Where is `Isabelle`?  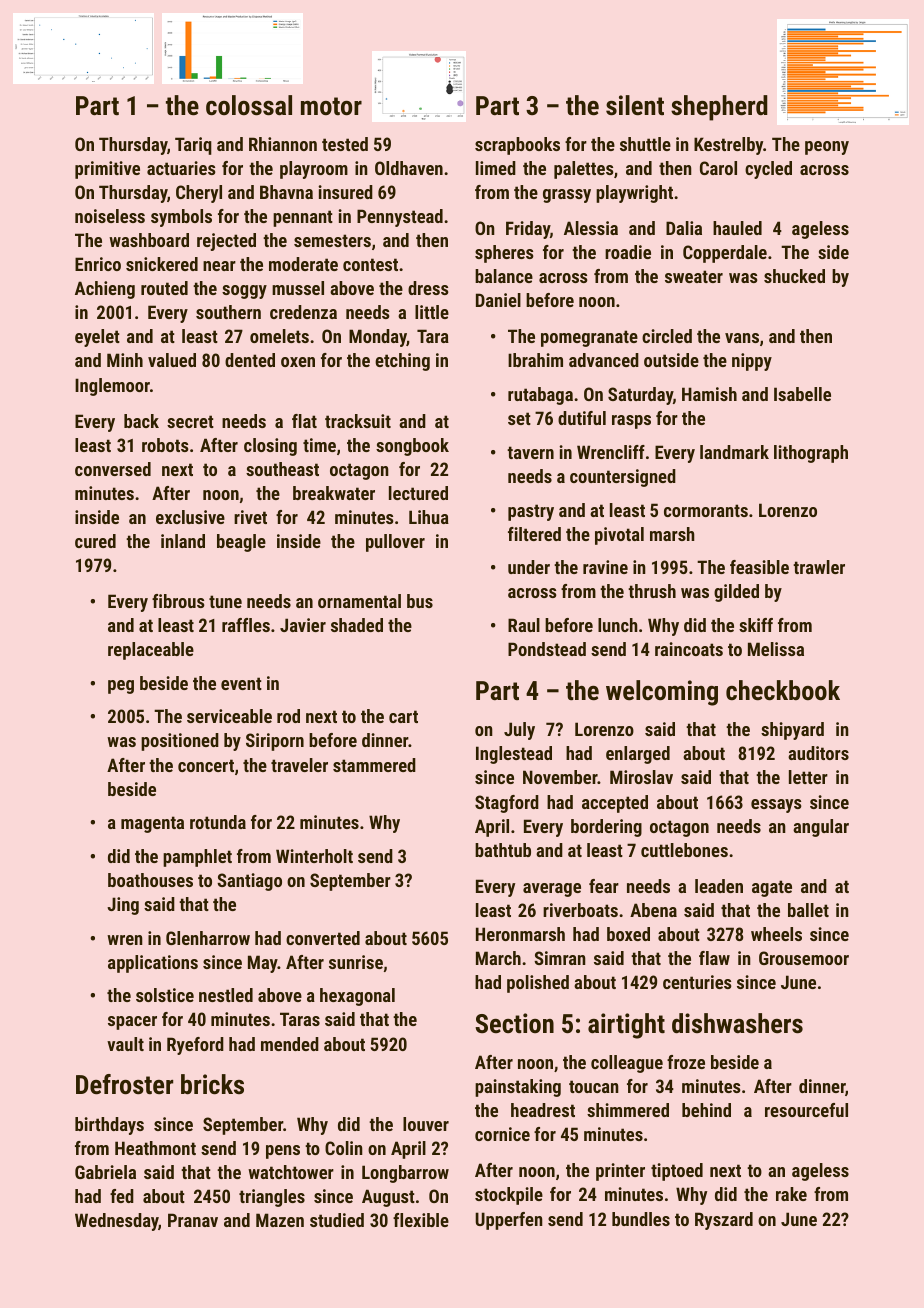 Isabelle is located at coordinates (802, 394).
